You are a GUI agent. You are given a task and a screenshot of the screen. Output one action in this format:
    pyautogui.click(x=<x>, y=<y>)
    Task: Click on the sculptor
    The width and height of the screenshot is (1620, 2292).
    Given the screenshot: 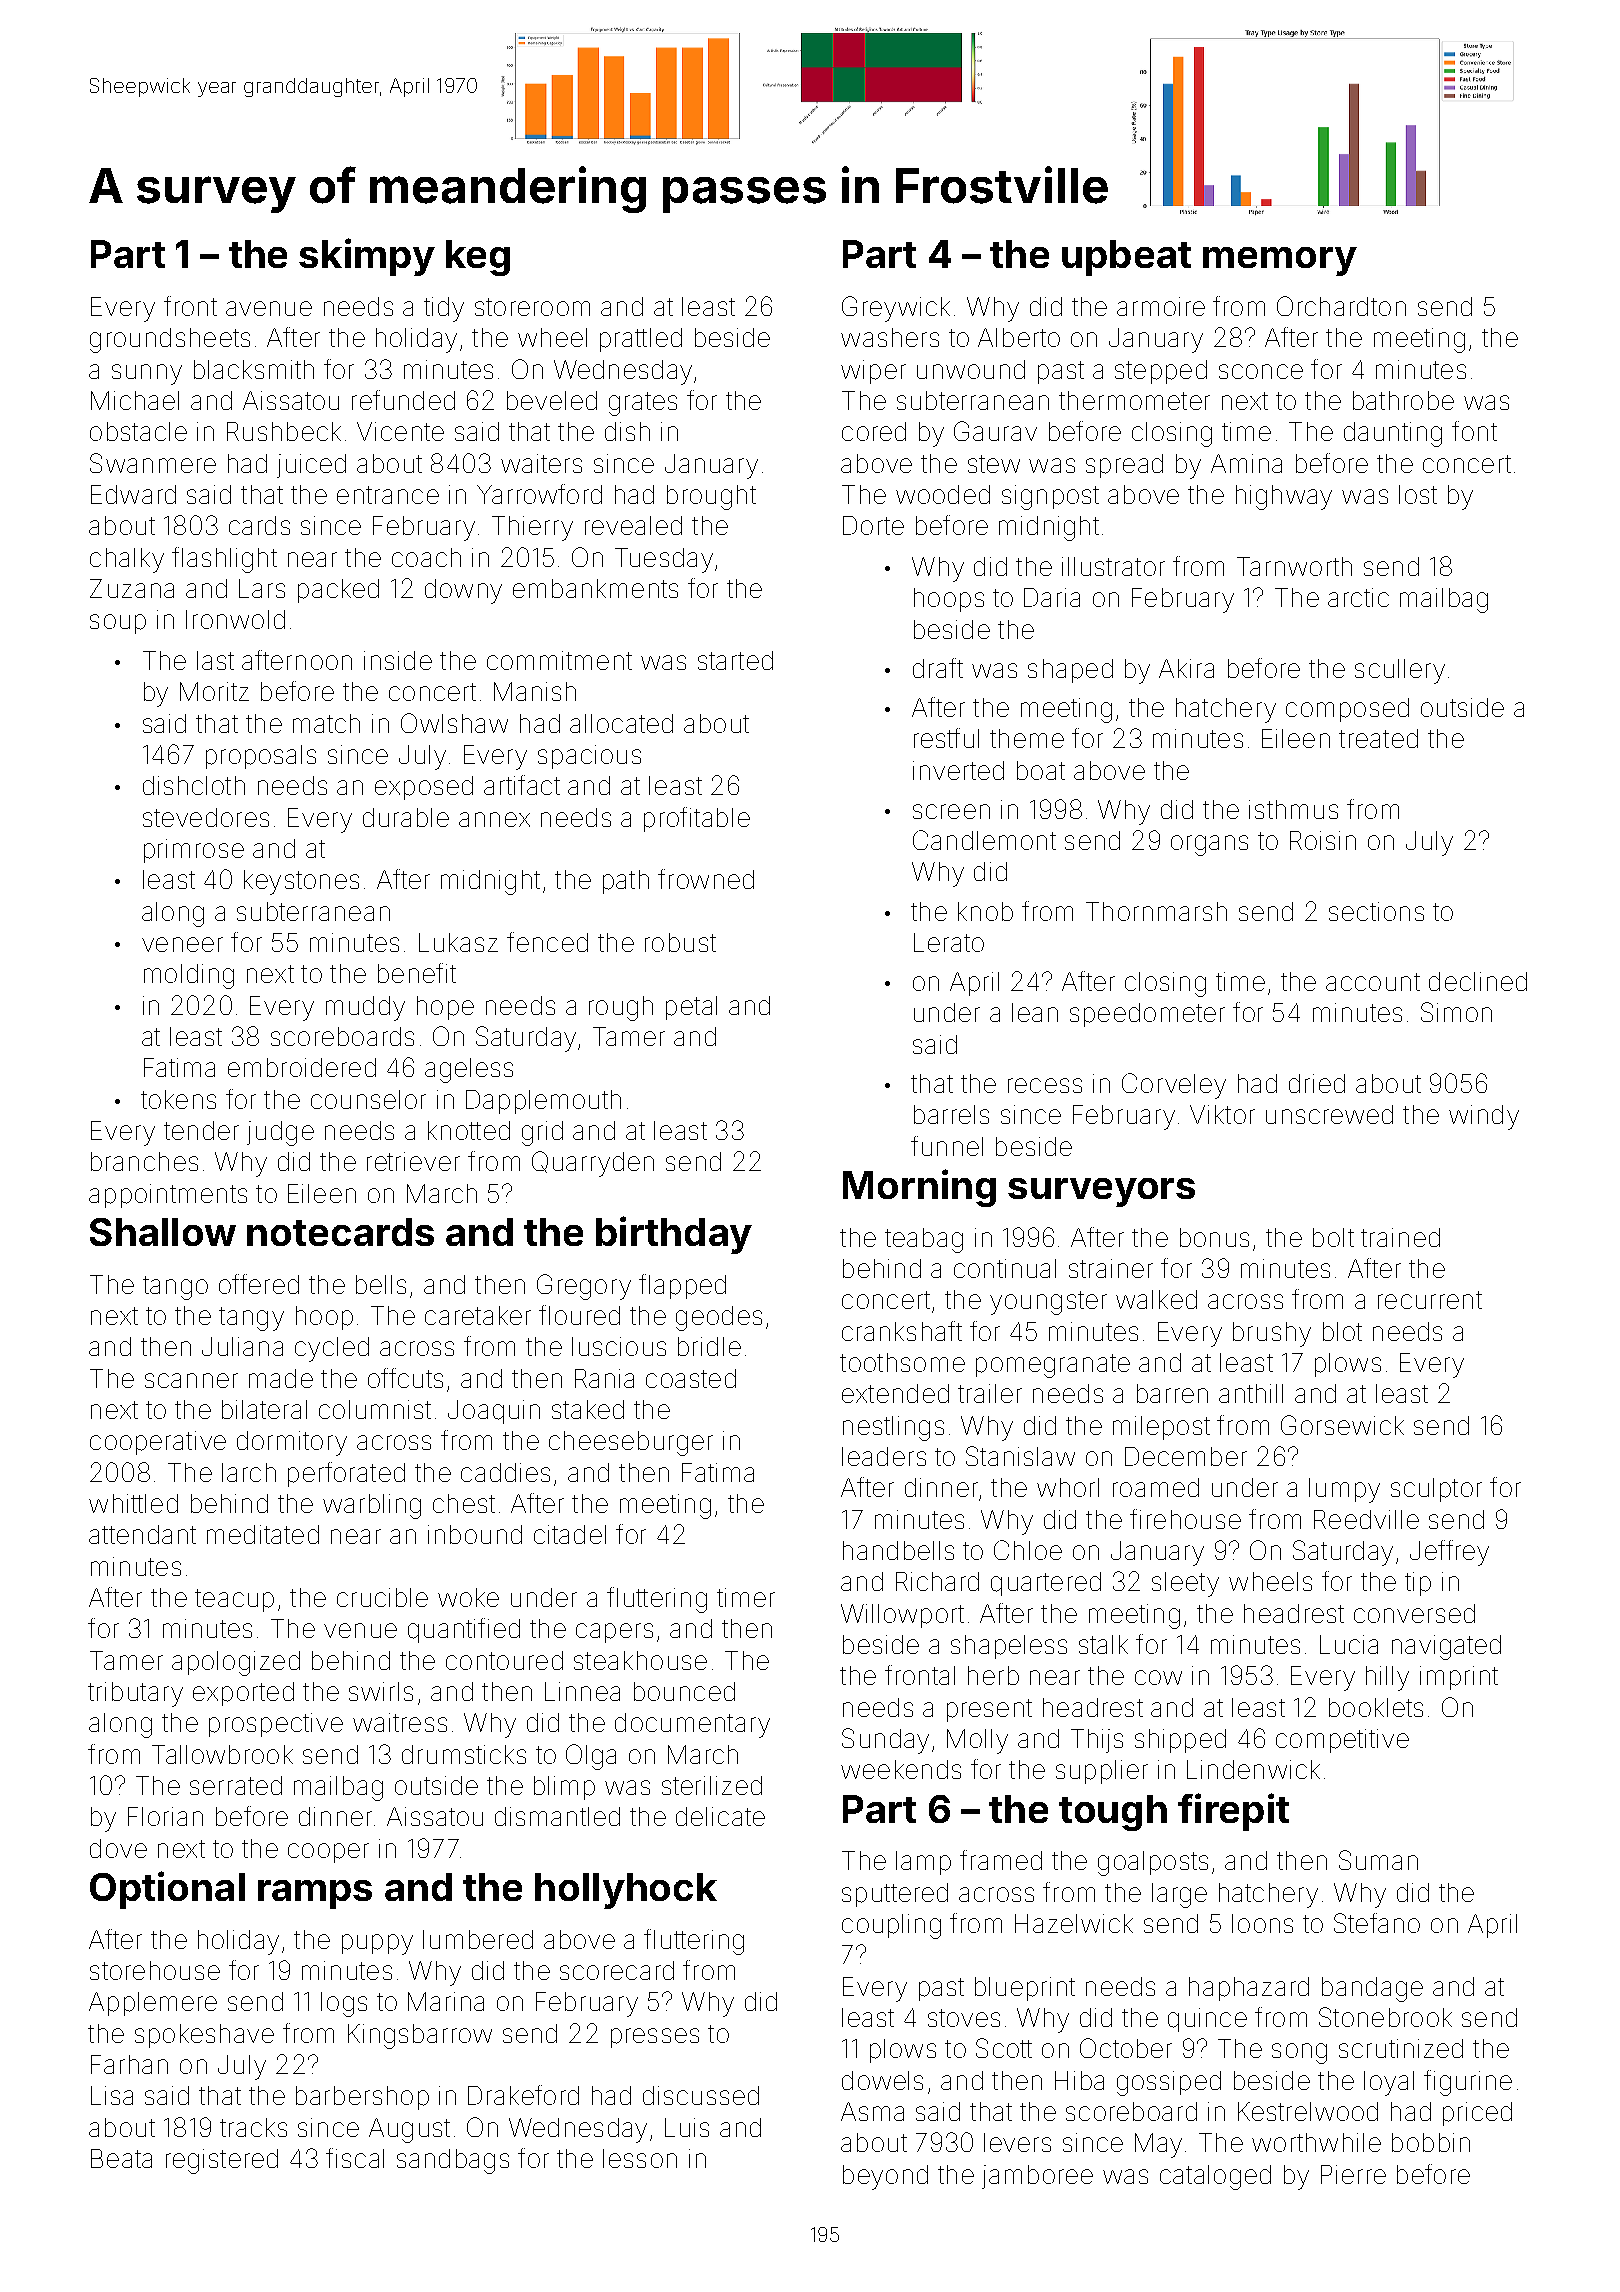 What is the action you would take?
    pyautogui.click(x=1436, y=1490)
